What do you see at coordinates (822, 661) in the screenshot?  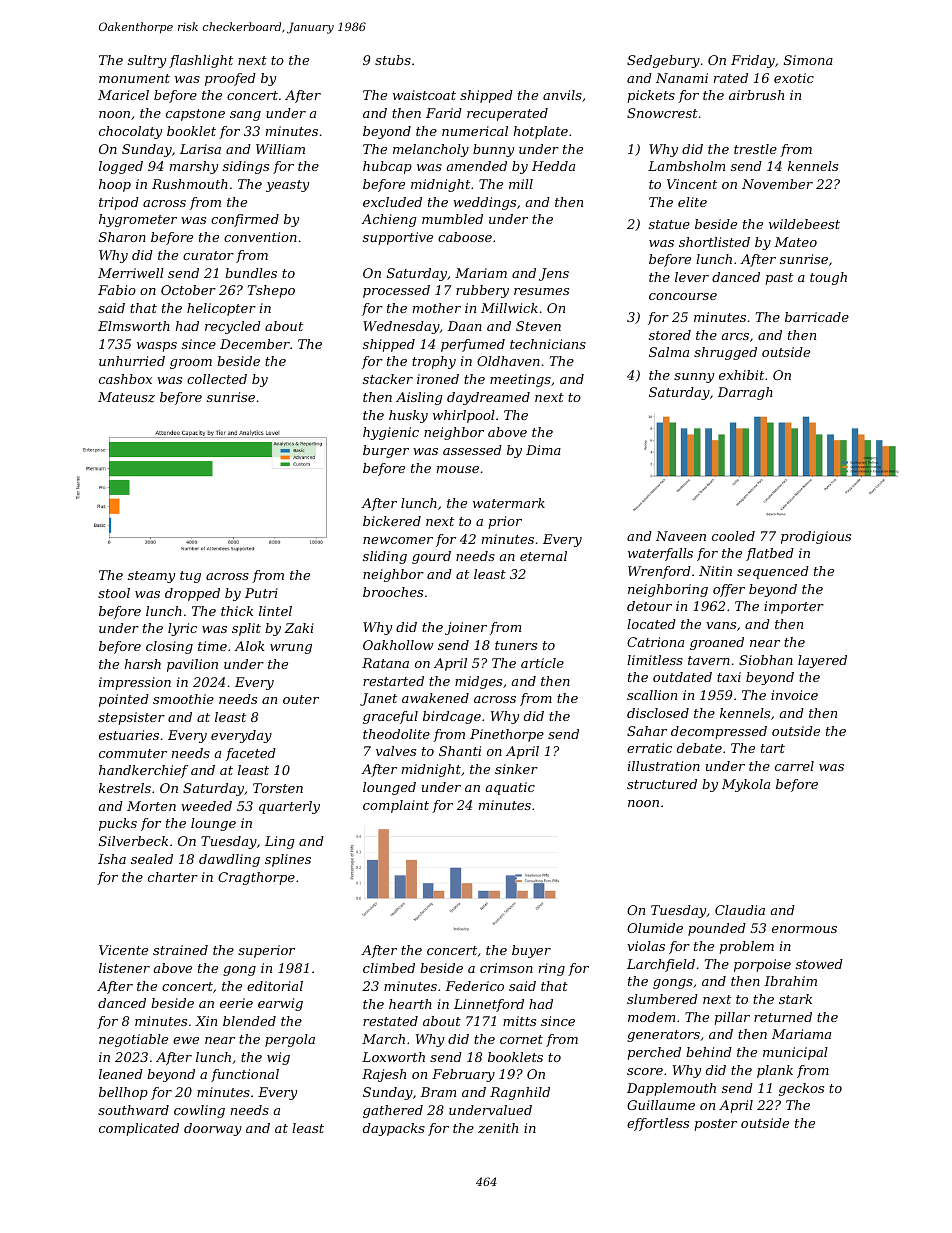 I see `layered` at bounding box center [822, 661].
